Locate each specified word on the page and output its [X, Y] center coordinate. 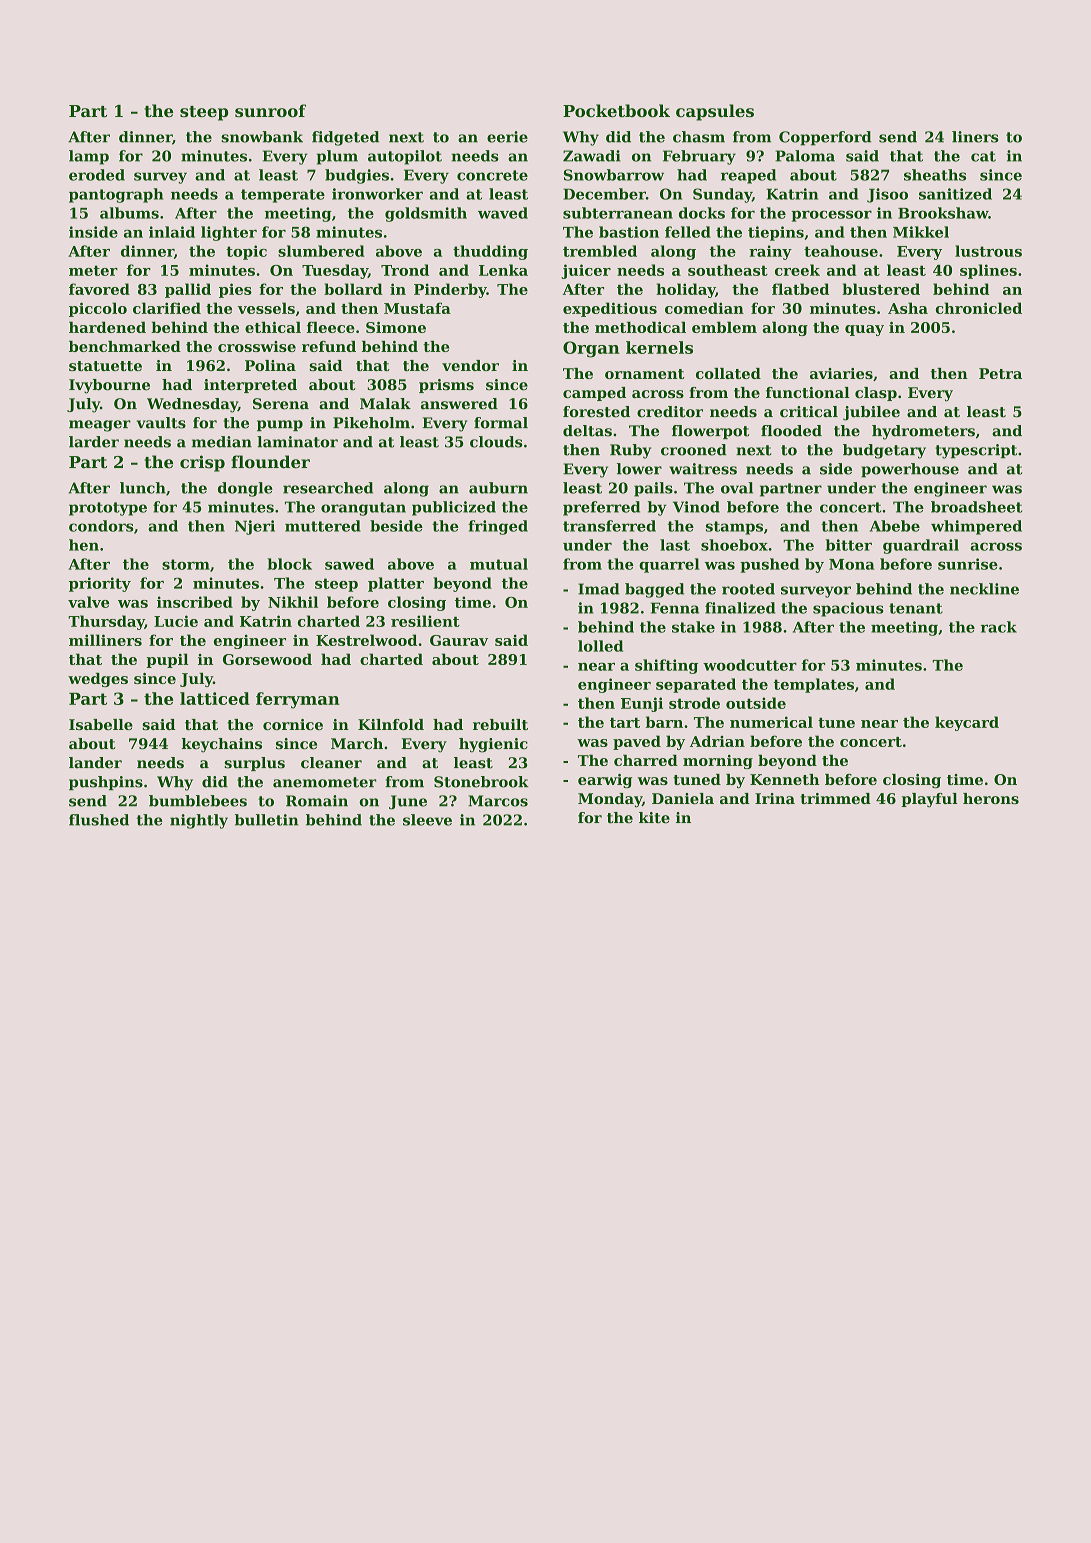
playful [930, 800]
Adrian [717, 741]
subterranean [618, 213]
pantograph [116, 195]
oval [737, 488]
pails [653, 489]
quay [864, 330]
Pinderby [450, 290]
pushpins [106, 783]
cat [983, 156]
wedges [98, 680]
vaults [161, 423]
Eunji [642, 704]
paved [637, 742]
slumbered [321, 251]
